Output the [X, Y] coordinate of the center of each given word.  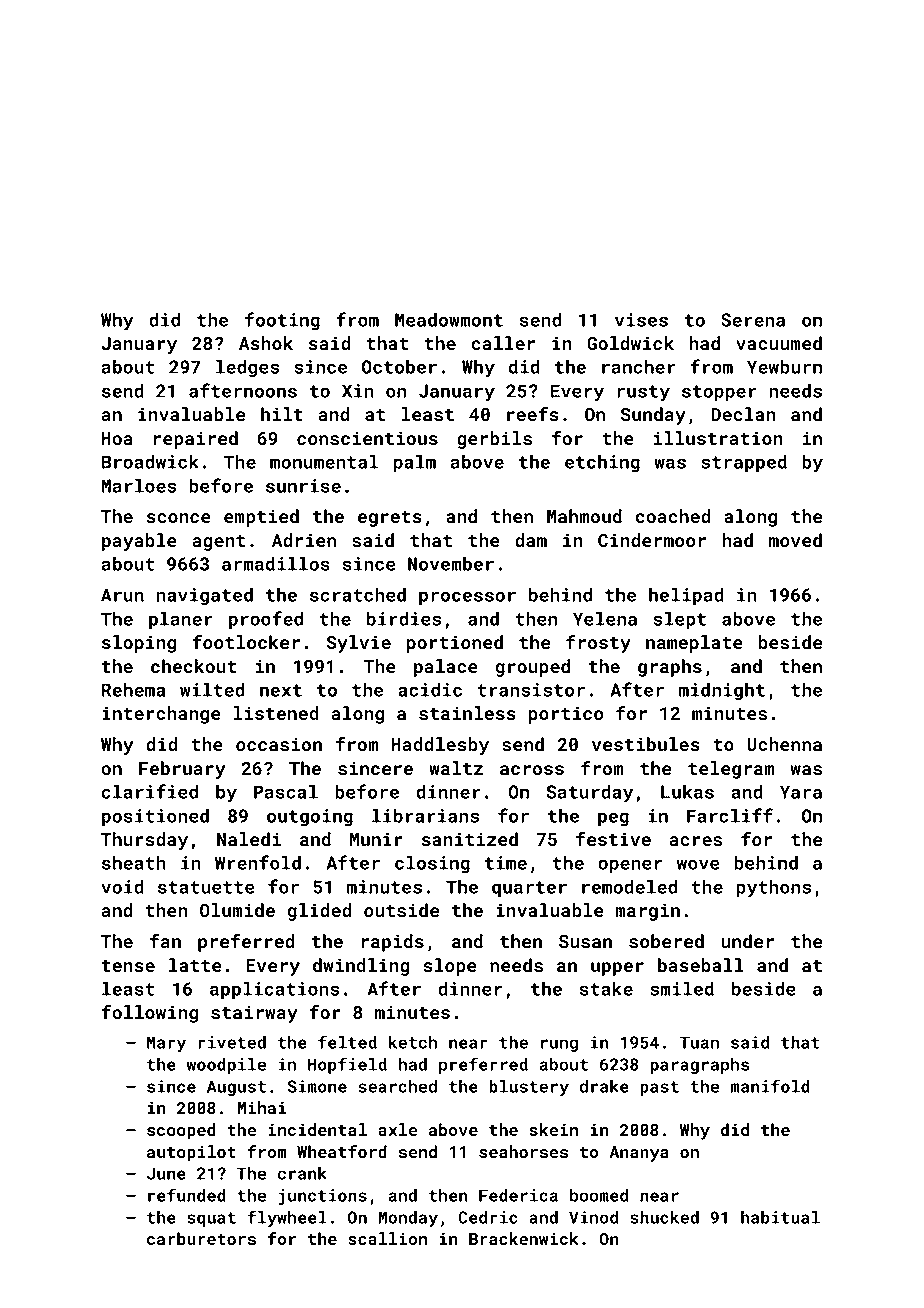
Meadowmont [449, 320]
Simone [317, 1086]
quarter [529, 889]
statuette [206, 887]
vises [641, 320]
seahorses [523, 1151]
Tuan [699, 1042]
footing [282, 321]
